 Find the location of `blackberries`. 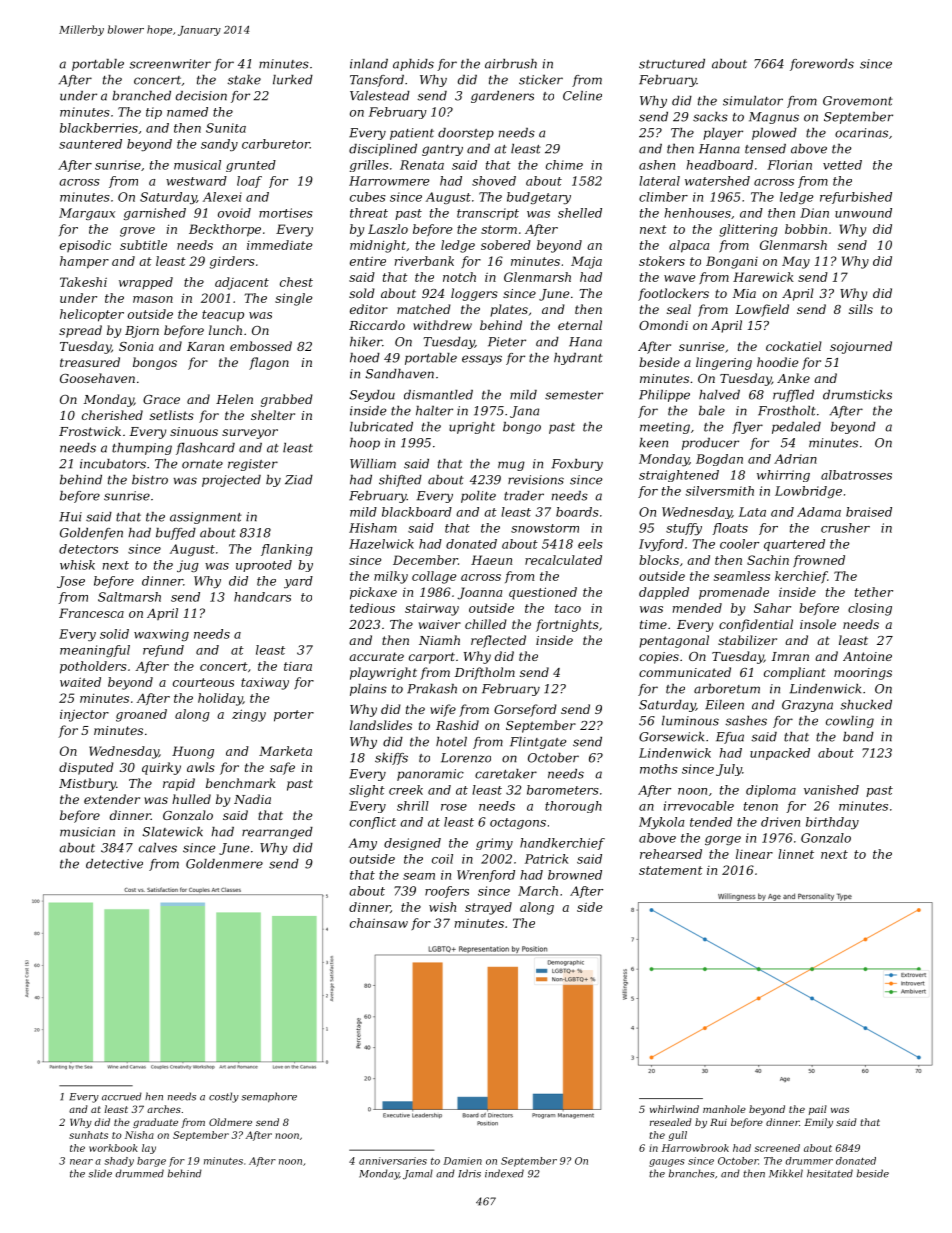

blackberries is located at coordinates (99, 128).
